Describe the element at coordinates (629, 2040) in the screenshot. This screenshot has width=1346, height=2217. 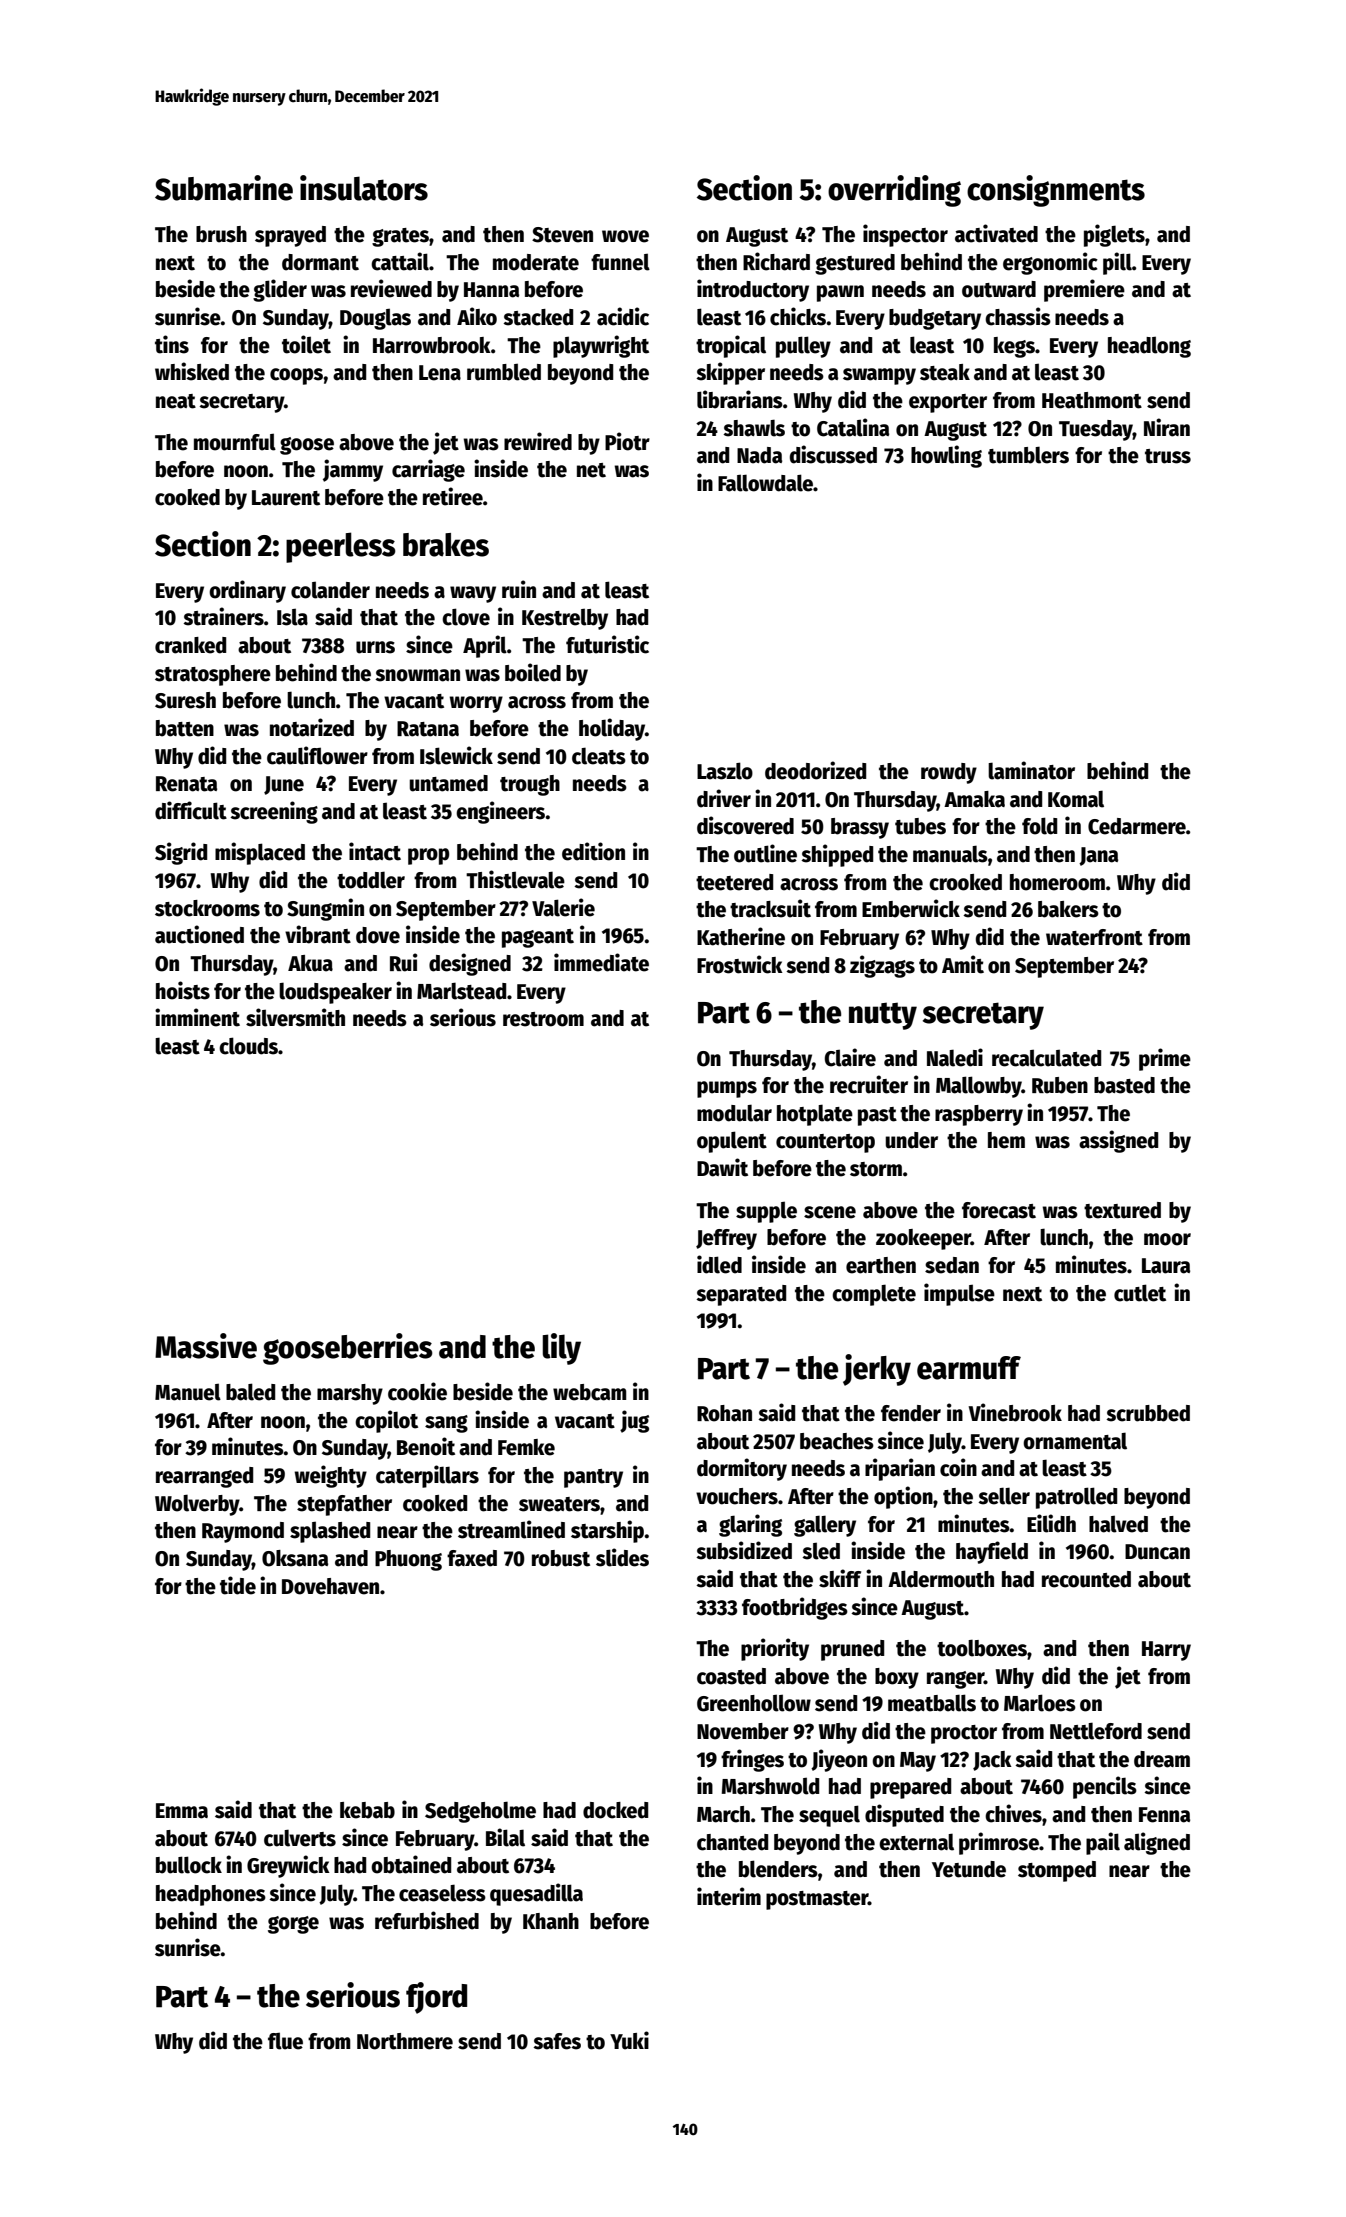
I see `Yuki` at that location.
